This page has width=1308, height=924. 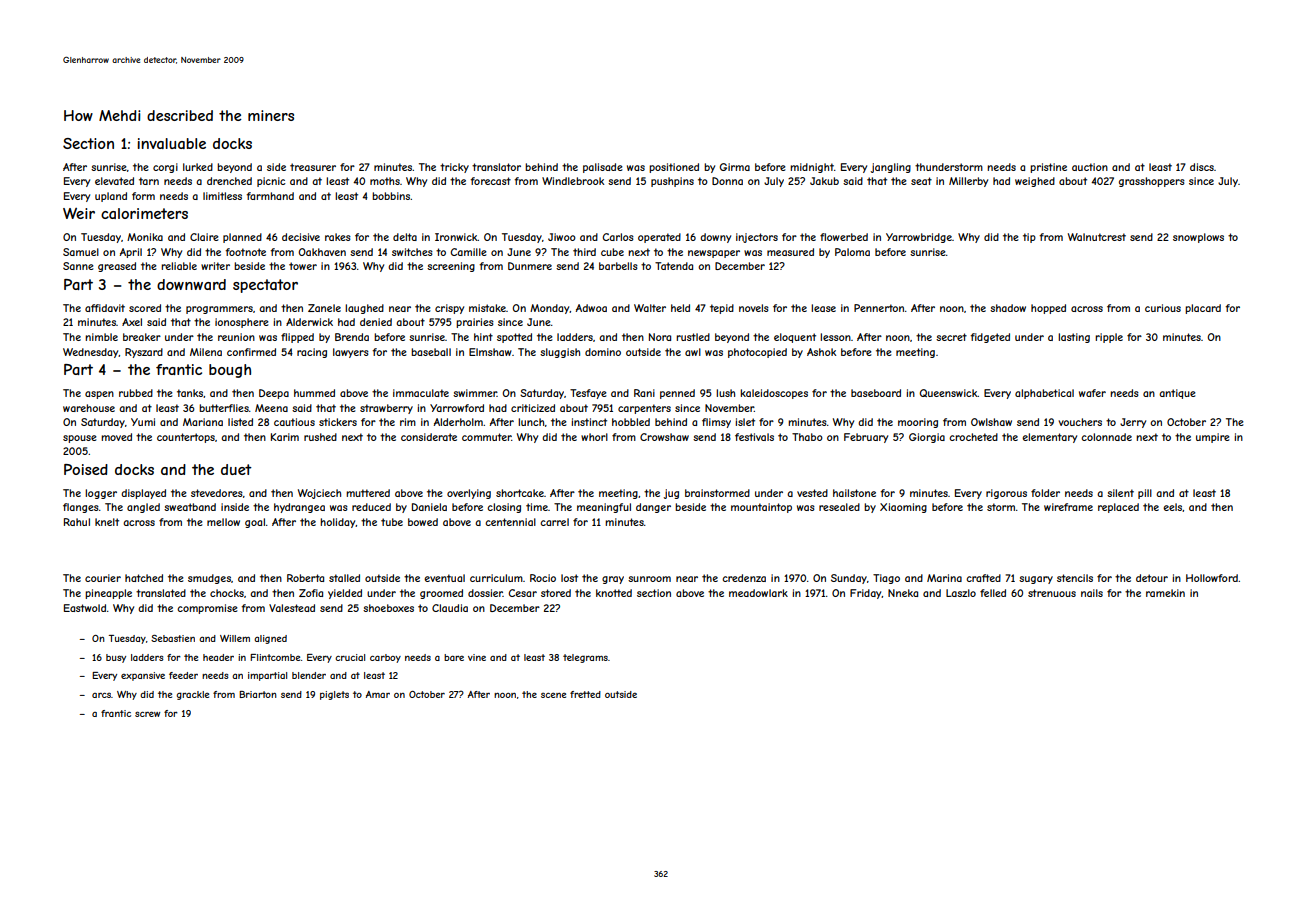 I want to click on translator, so click(x=496, y=167).
